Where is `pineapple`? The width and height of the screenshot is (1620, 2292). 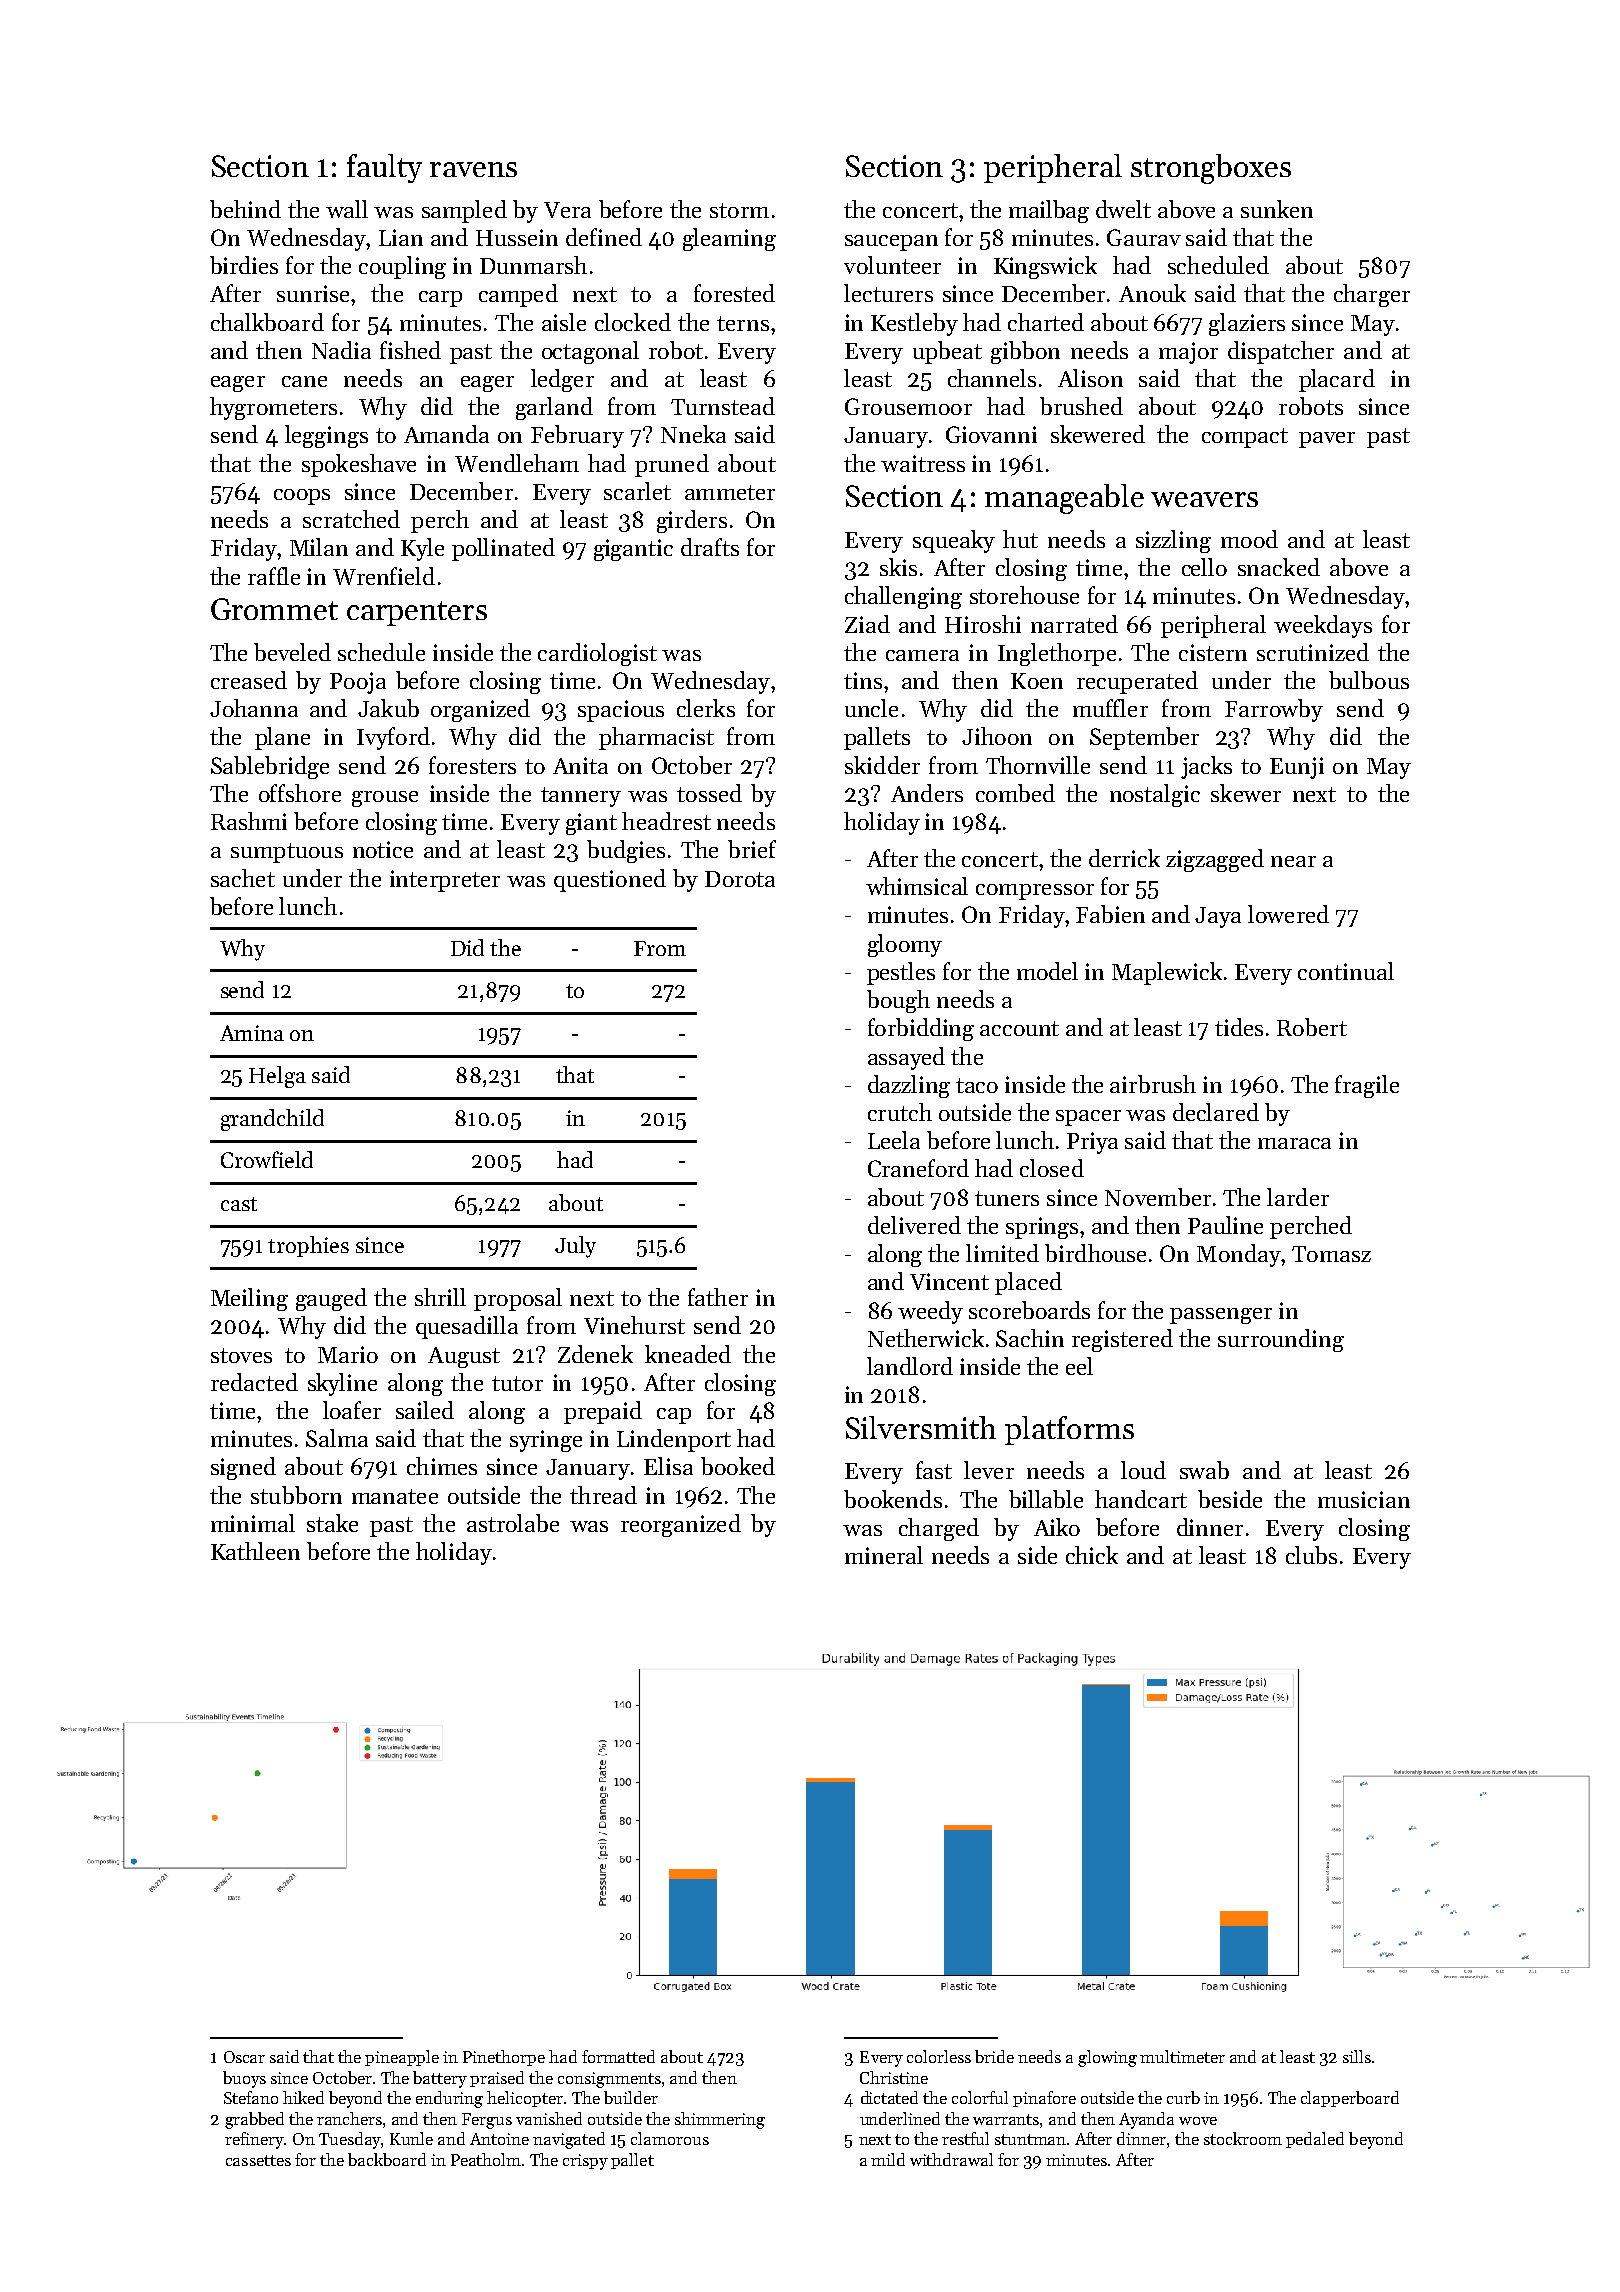
pineapple is located at coordinates (402, 2058).
